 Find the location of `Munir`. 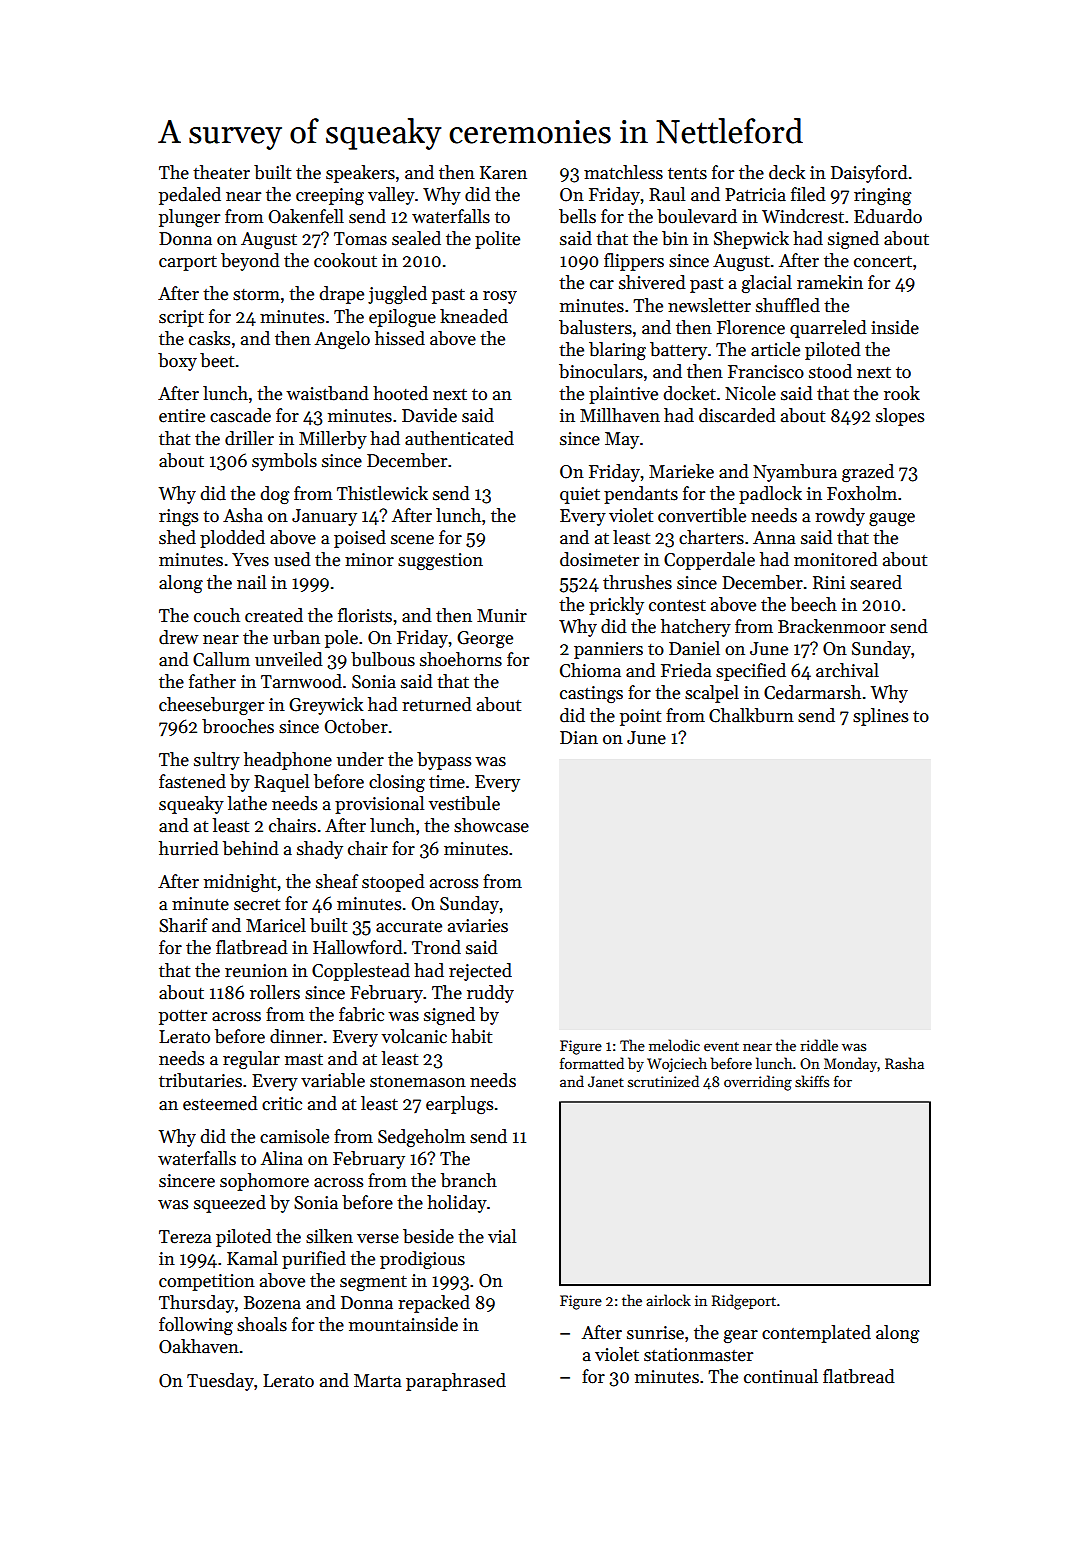

Munir is located at coordinates (502, 616).
